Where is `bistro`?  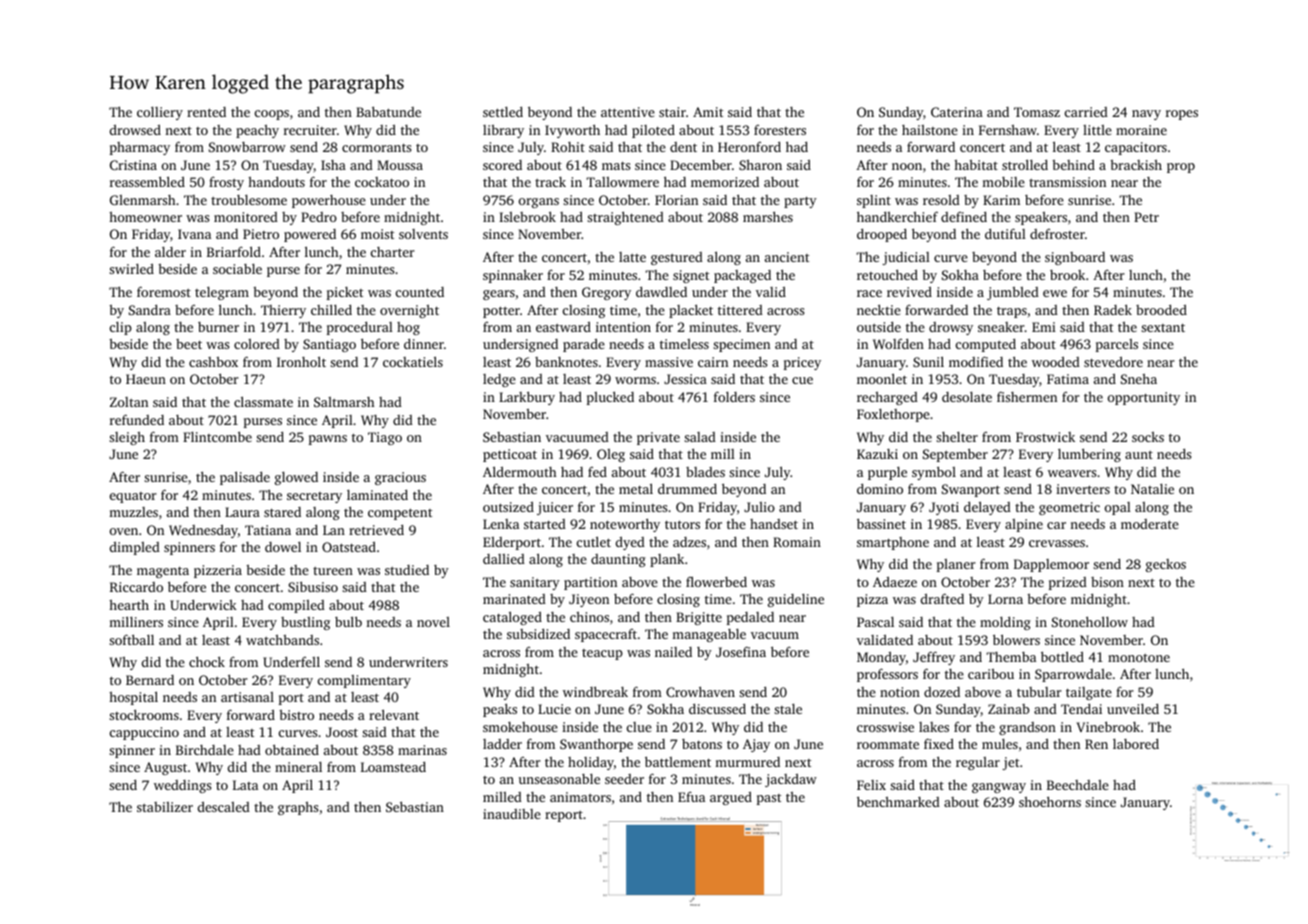
bistro is located at coordinates (296, 715).
